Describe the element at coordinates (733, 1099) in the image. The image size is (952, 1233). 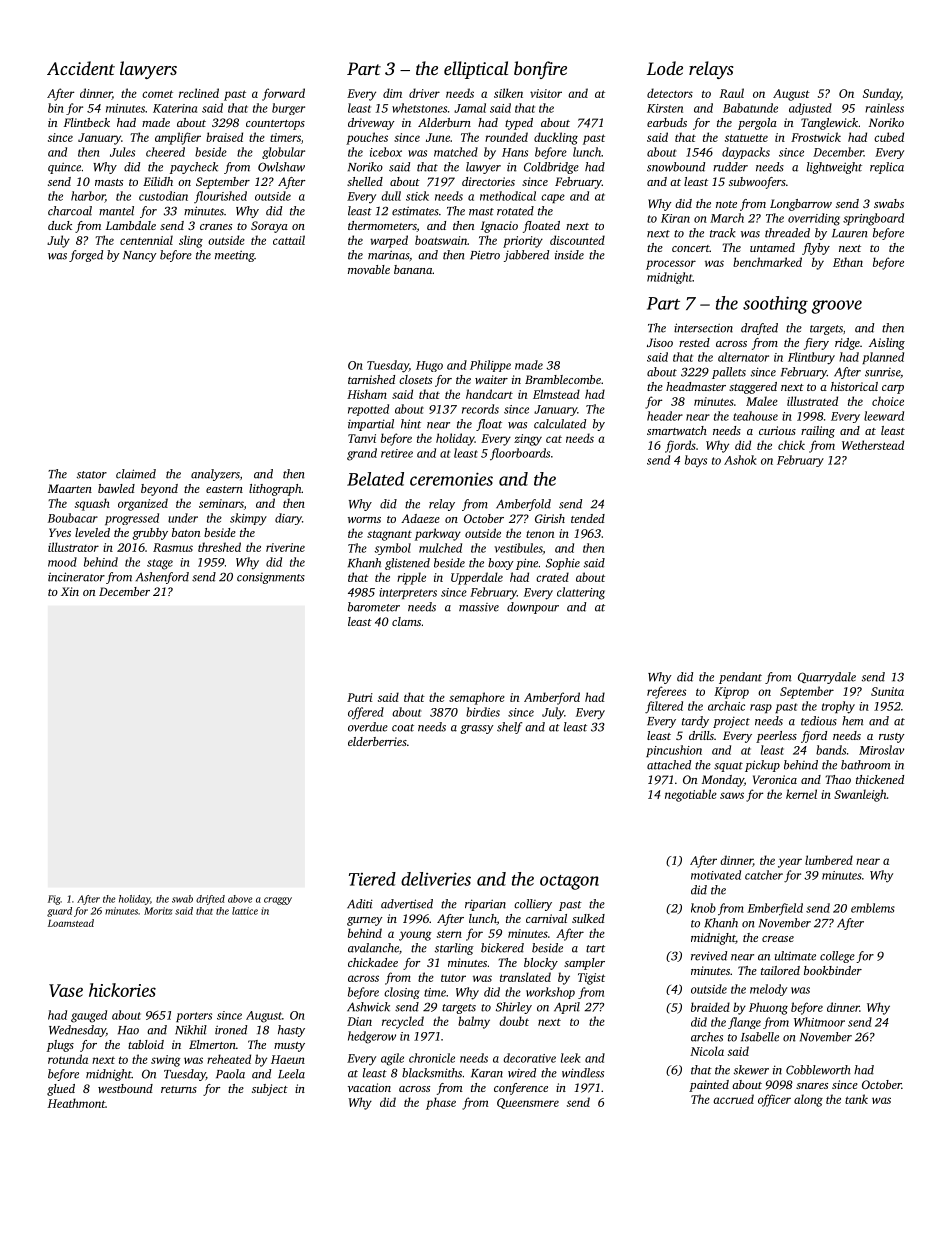
I see `accrued` at that location.
